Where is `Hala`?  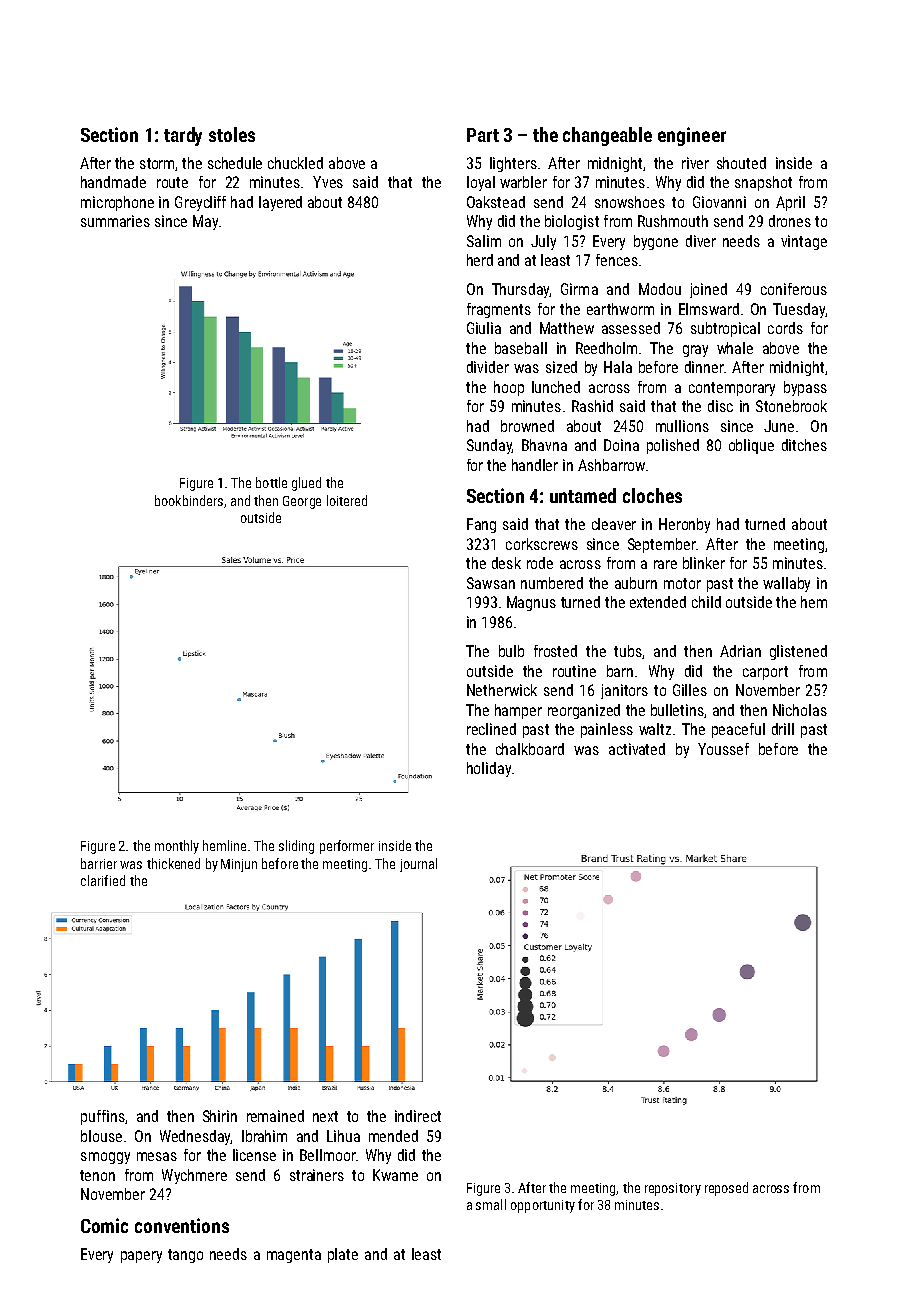 Hala is located at coordinates (618, 367).
